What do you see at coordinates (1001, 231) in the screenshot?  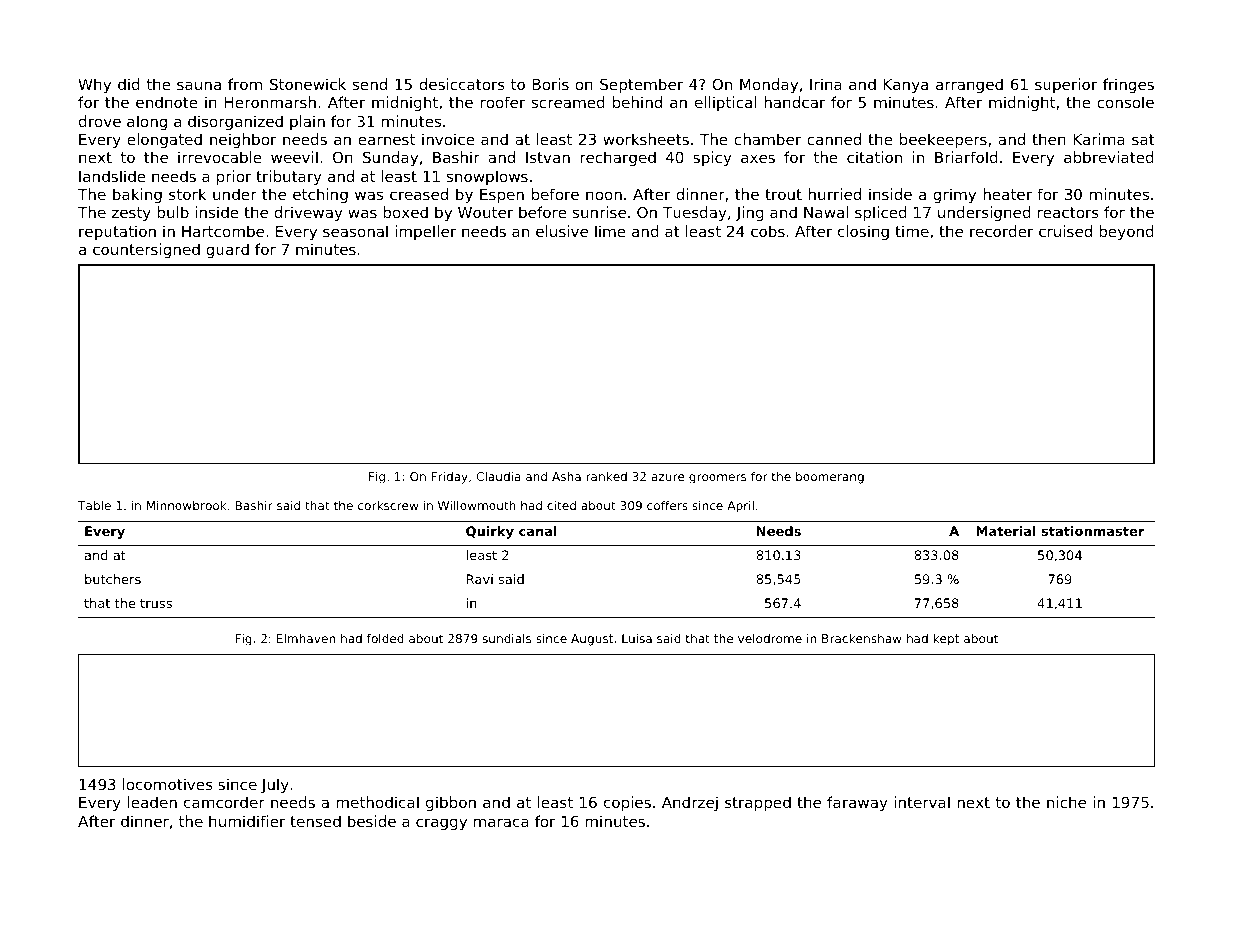 I see `recorder` at bounding box center [1001, 231].
